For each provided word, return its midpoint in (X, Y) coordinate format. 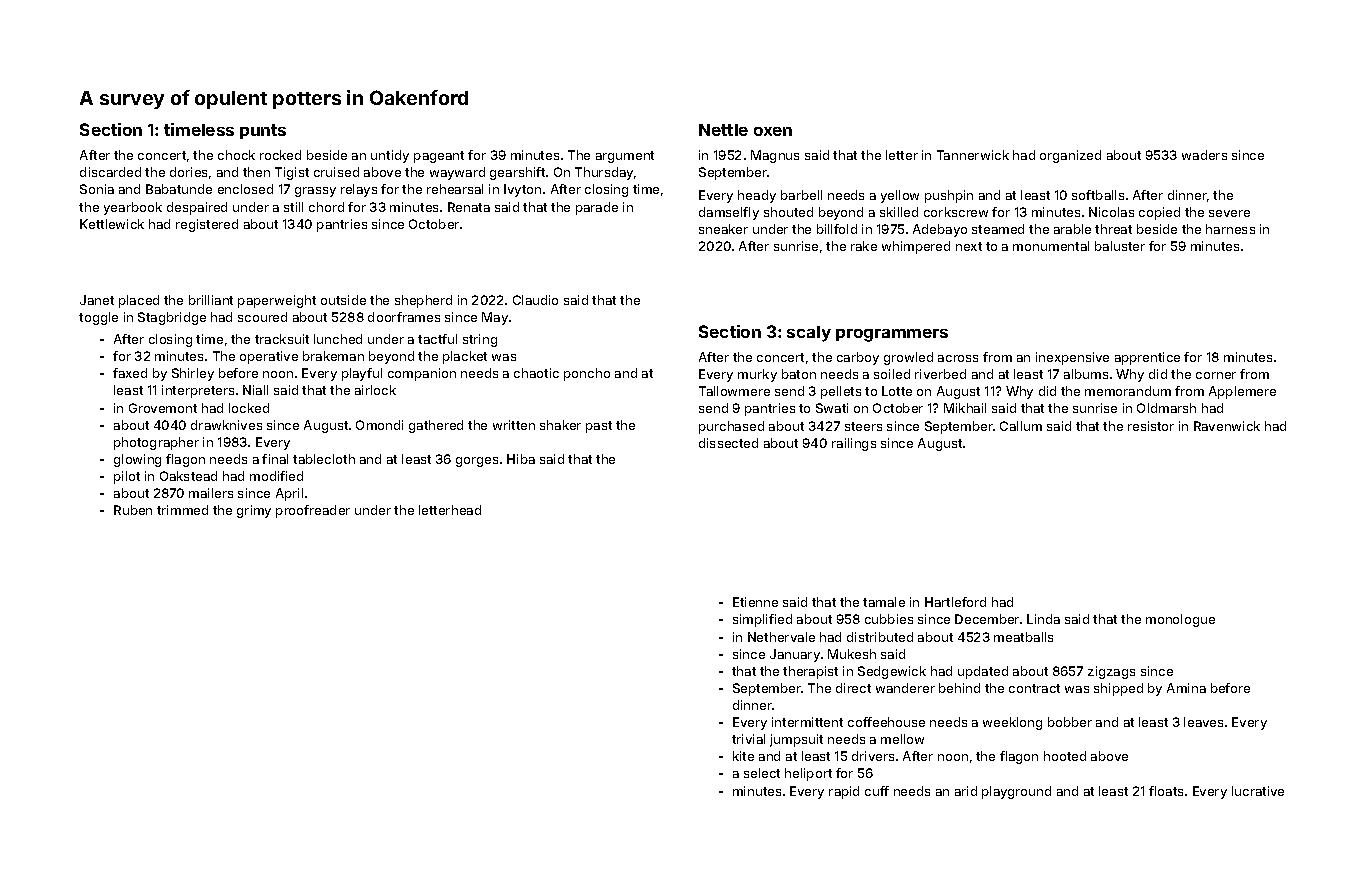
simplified (762, 620)
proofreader (313, 511)
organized (1070, 156)
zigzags (1111, 672)
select (762, 773)
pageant (439, 157)
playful (362, 374)
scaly (809, 334)
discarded (110, 172)
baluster (1120, 246)
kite (743, 756)
